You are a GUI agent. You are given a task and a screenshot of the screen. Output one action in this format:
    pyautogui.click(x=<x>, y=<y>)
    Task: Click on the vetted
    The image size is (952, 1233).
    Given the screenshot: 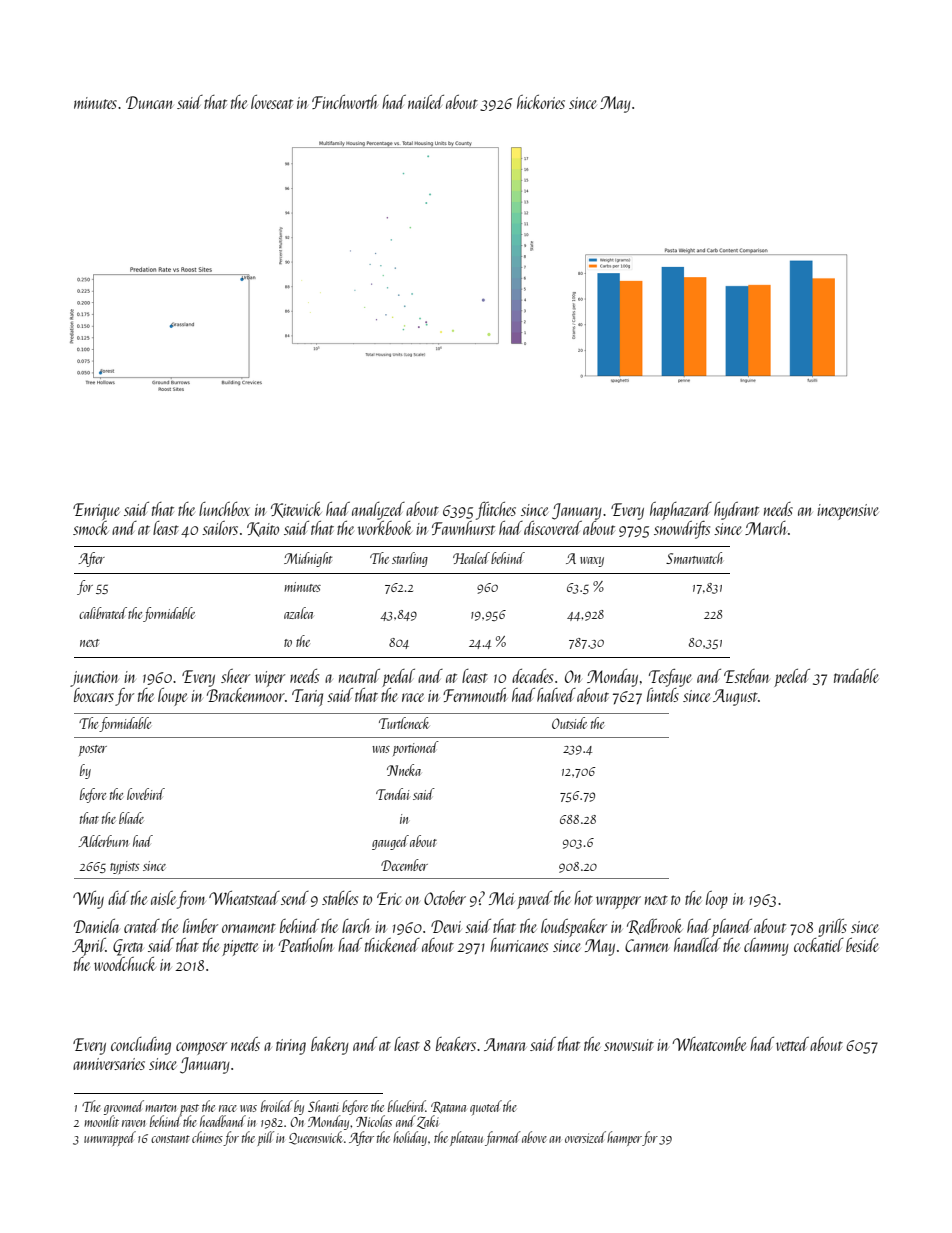 What is the action you would take?
    pyautogui.click(x=792, y=1044)
